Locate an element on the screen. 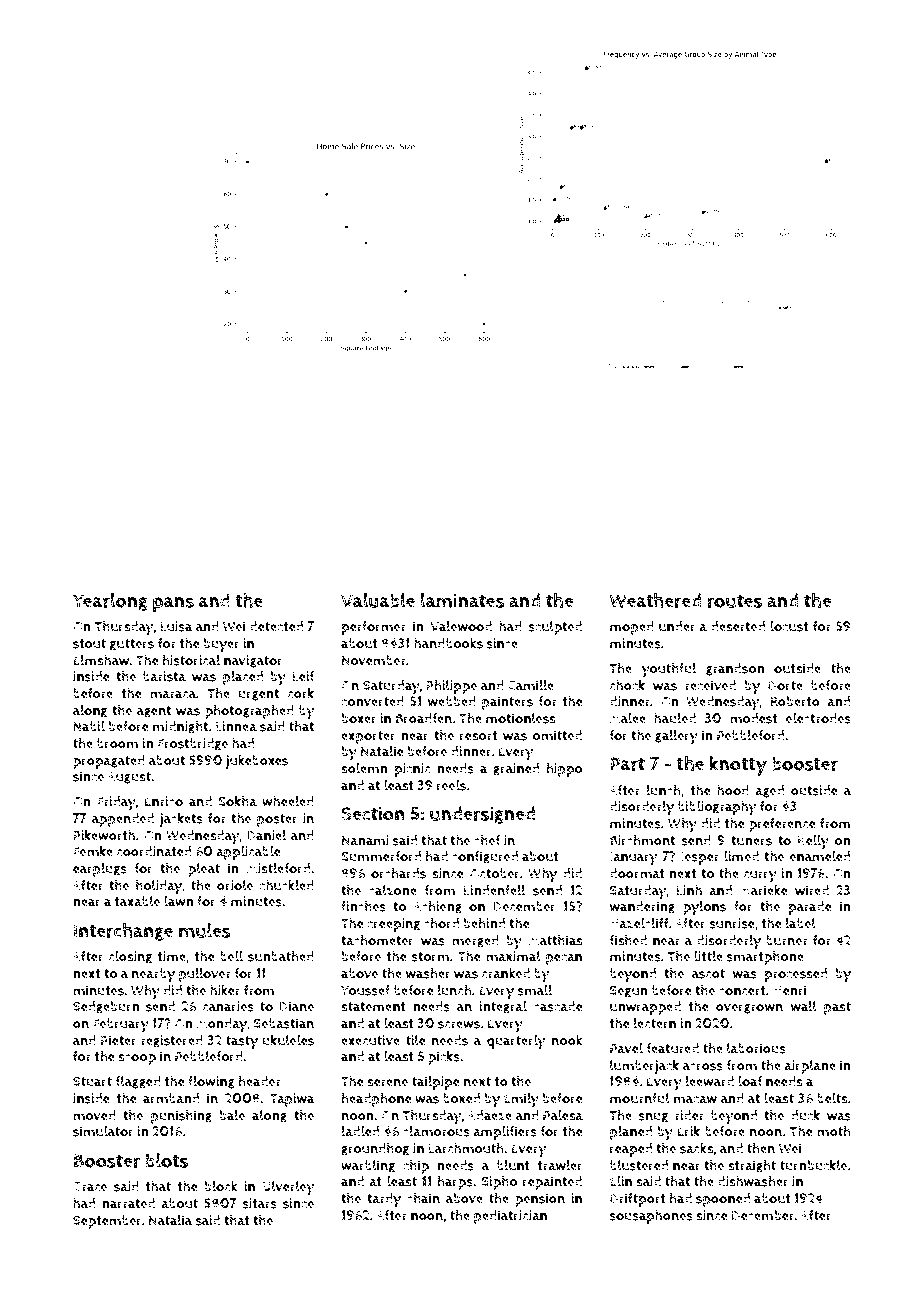  routes is located at coordinates (734, 601).
